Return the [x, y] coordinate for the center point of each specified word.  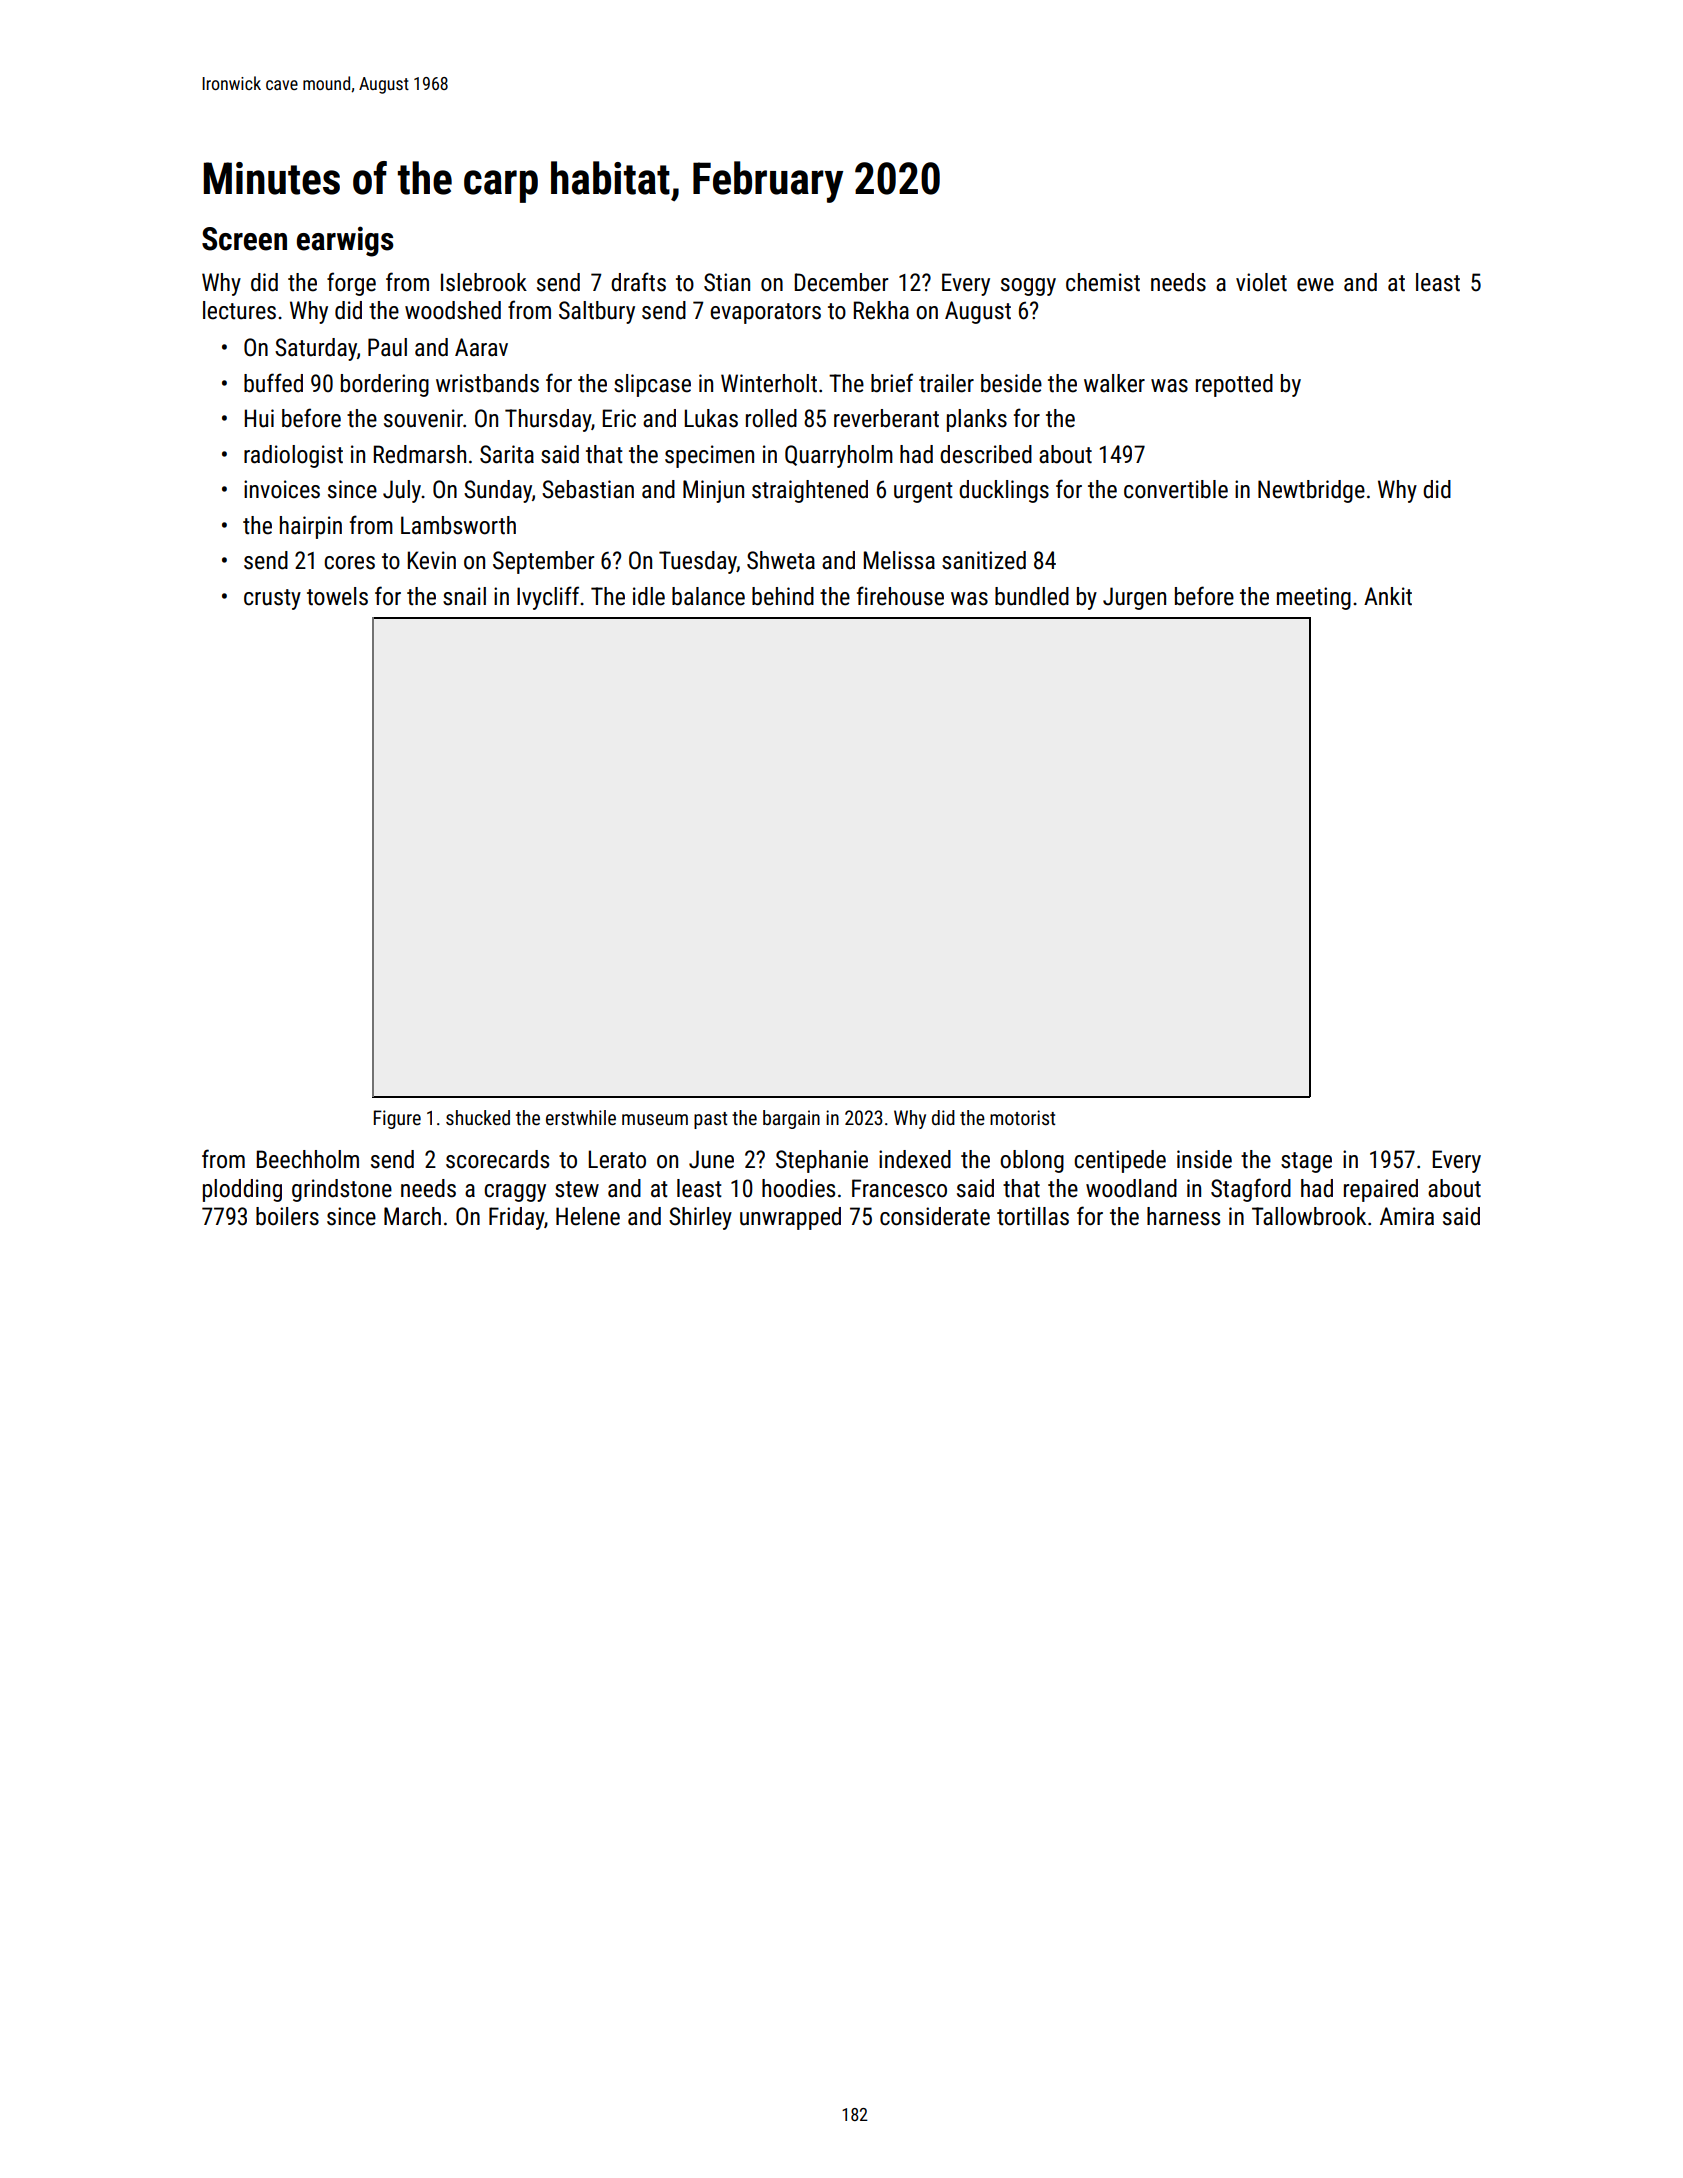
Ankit [1388, 596]
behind [783, 596]
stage [1306, 1162]
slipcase [652, 385]
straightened [810, 491]
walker [1114, 383]
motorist [1022, 1117]
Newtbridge [1311, 491]
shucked [478, 1117]
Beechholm [308, 1159]
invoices [282, 489]
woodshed [453, 310]
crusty [272, 599]
